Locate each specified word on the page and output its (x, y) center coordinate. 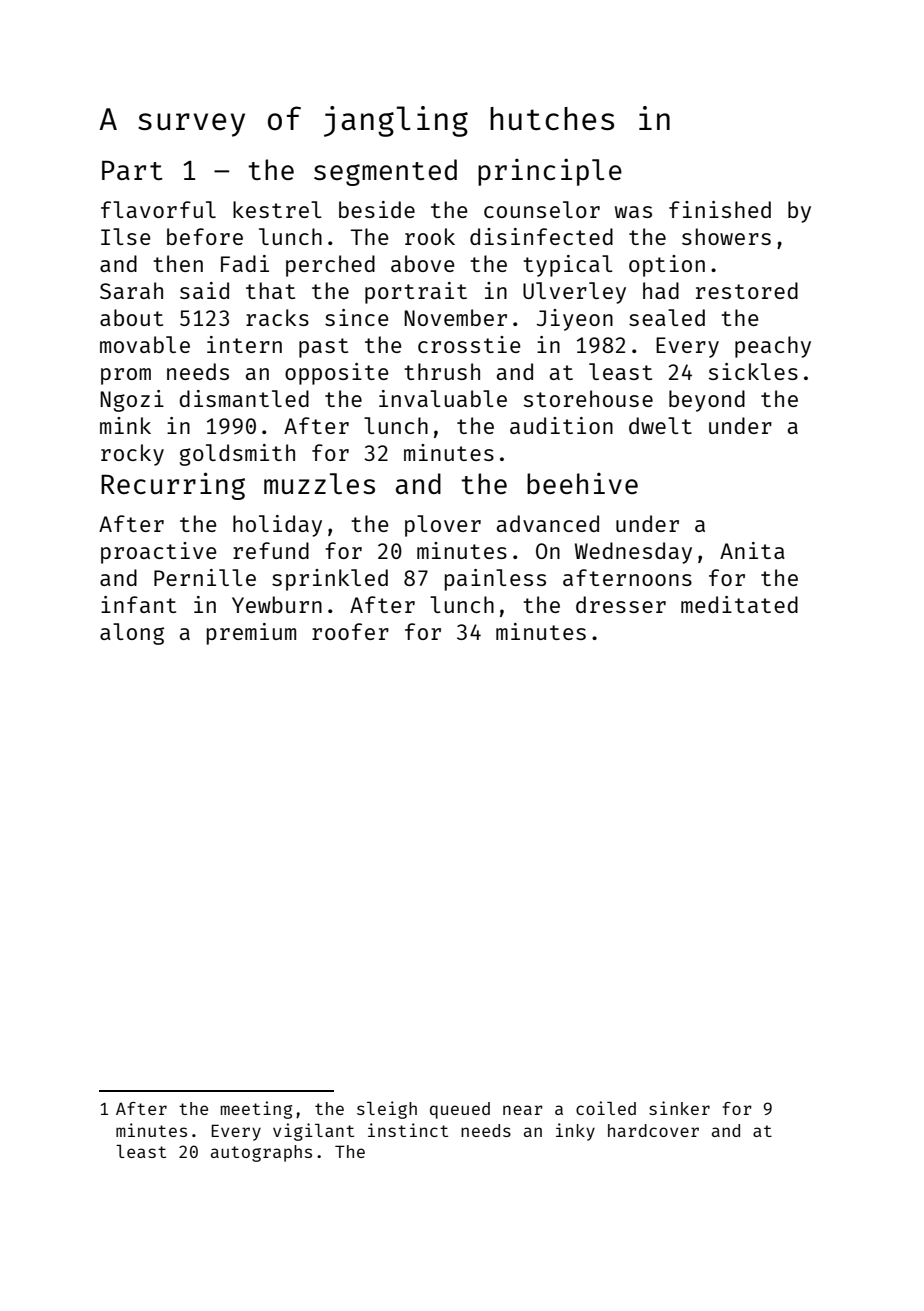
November (455, 317)
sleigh (387, 1110)
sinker (679, 1108)
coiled (606, 1108)
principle (550, 172)
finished (720, 209)
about (131, 317)
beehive (582, 483)
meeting (256, 1110)
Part (132, 170)
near (523, 1110)
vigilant (313, 1132)
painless (495, 580)
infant (138, 604)
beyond (707, 401)
